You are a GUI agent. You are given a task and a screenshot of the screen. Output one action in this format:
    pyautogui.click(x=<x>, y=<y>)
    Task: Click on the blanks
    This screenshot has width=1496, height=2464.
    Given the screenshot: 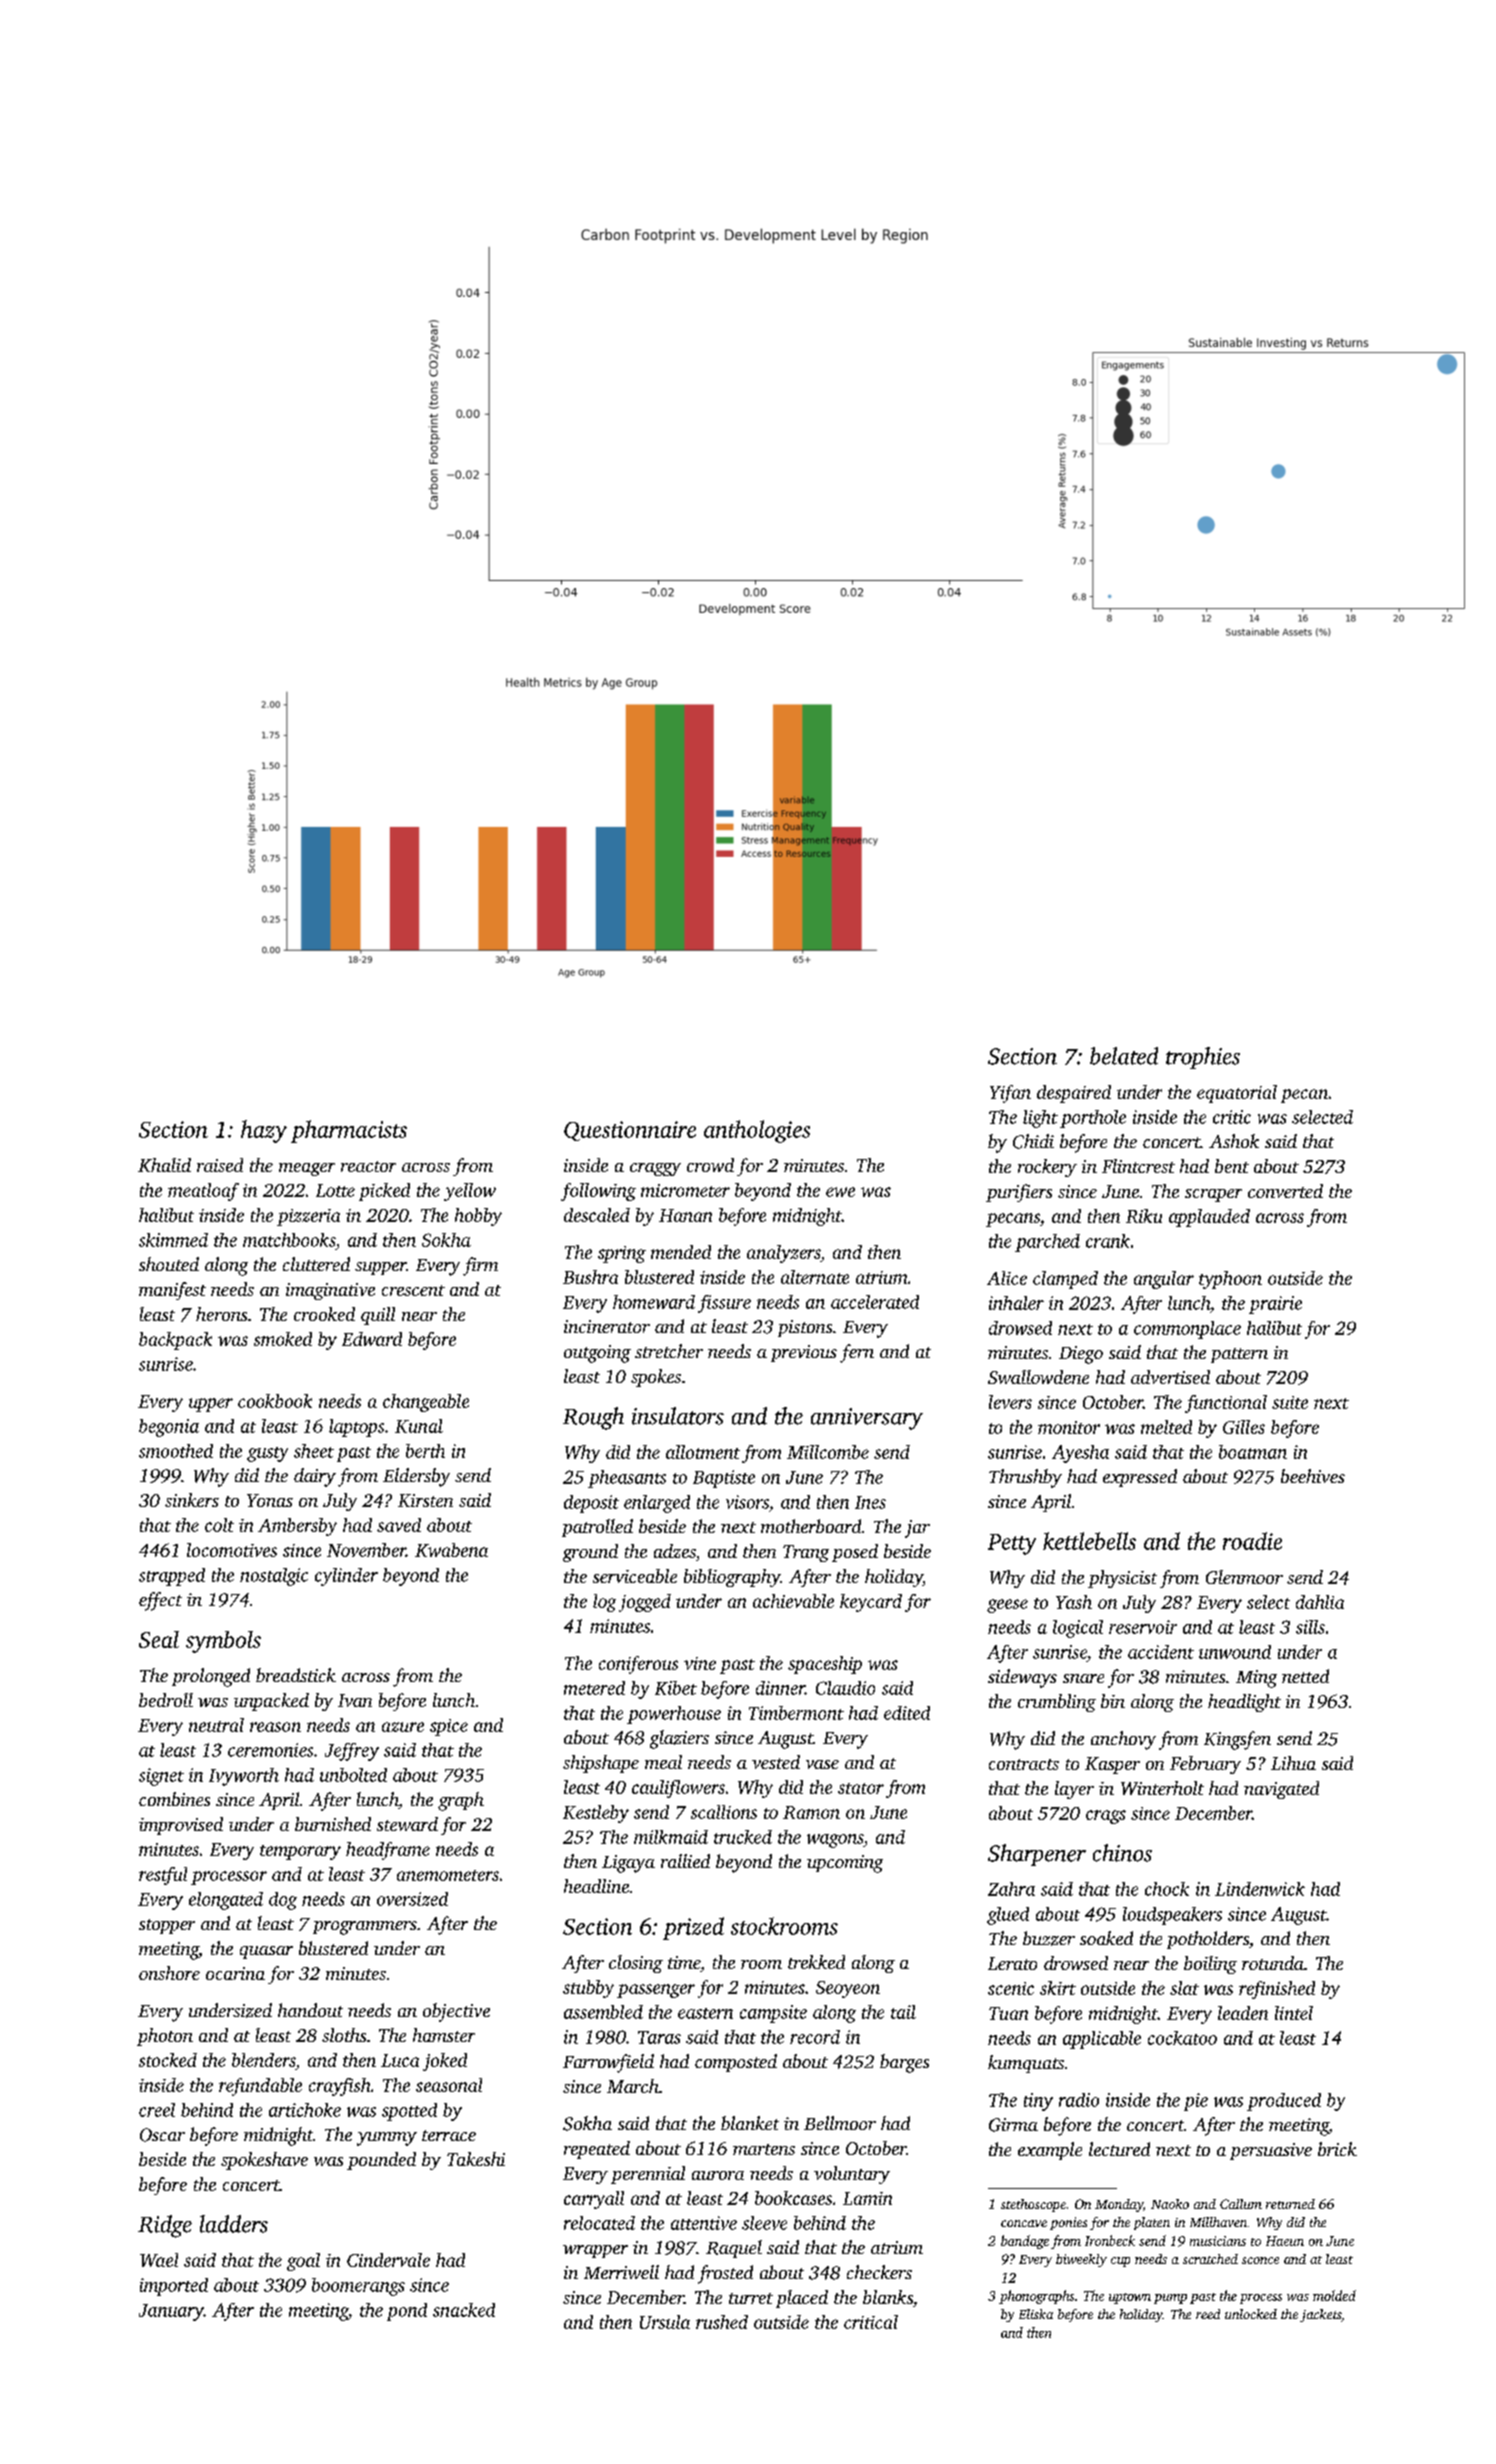 What is the action you would take?
    pyautogui.click(x=888, y=2297)
